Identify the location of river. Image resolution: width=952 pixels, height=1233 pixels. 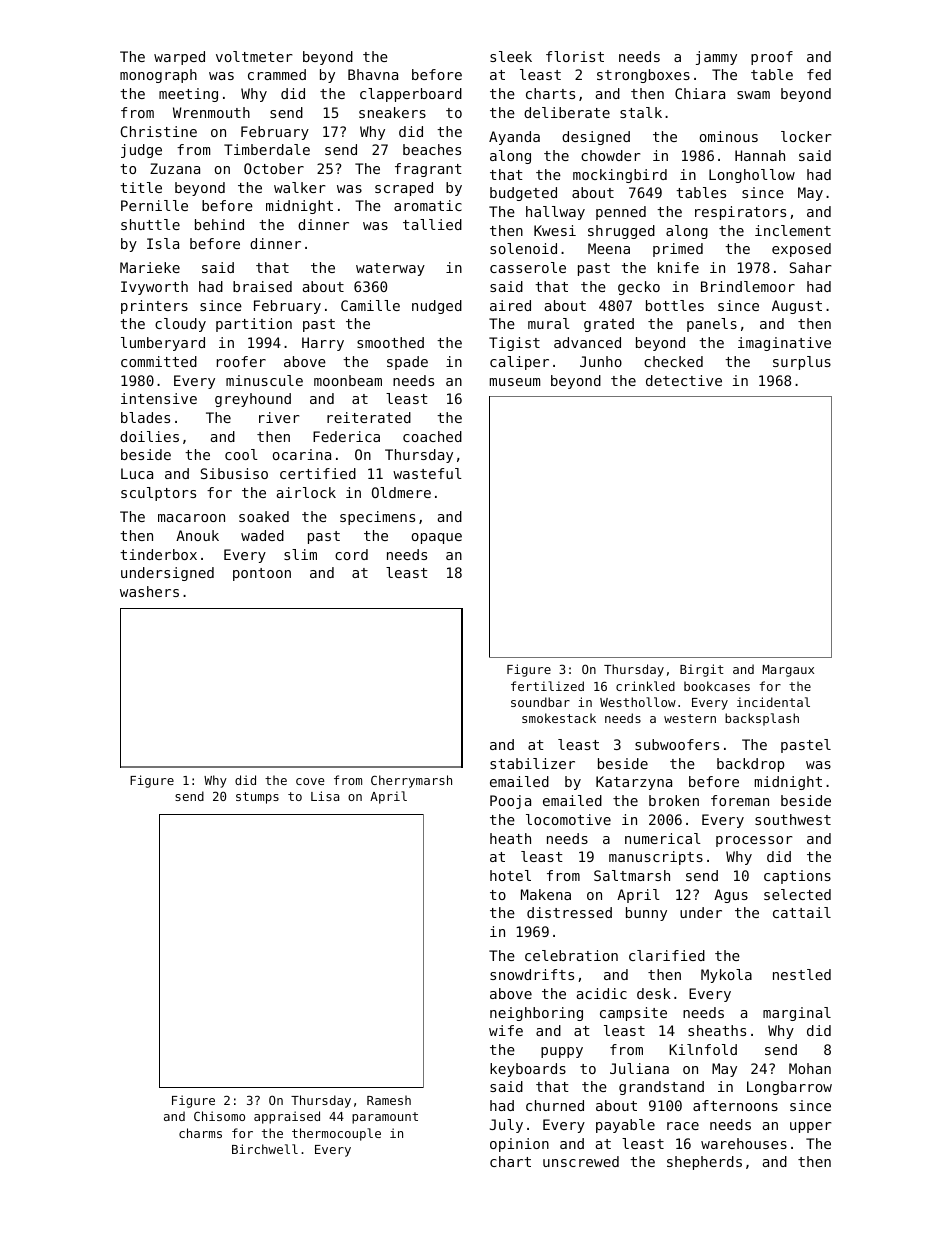
(279, 417).
